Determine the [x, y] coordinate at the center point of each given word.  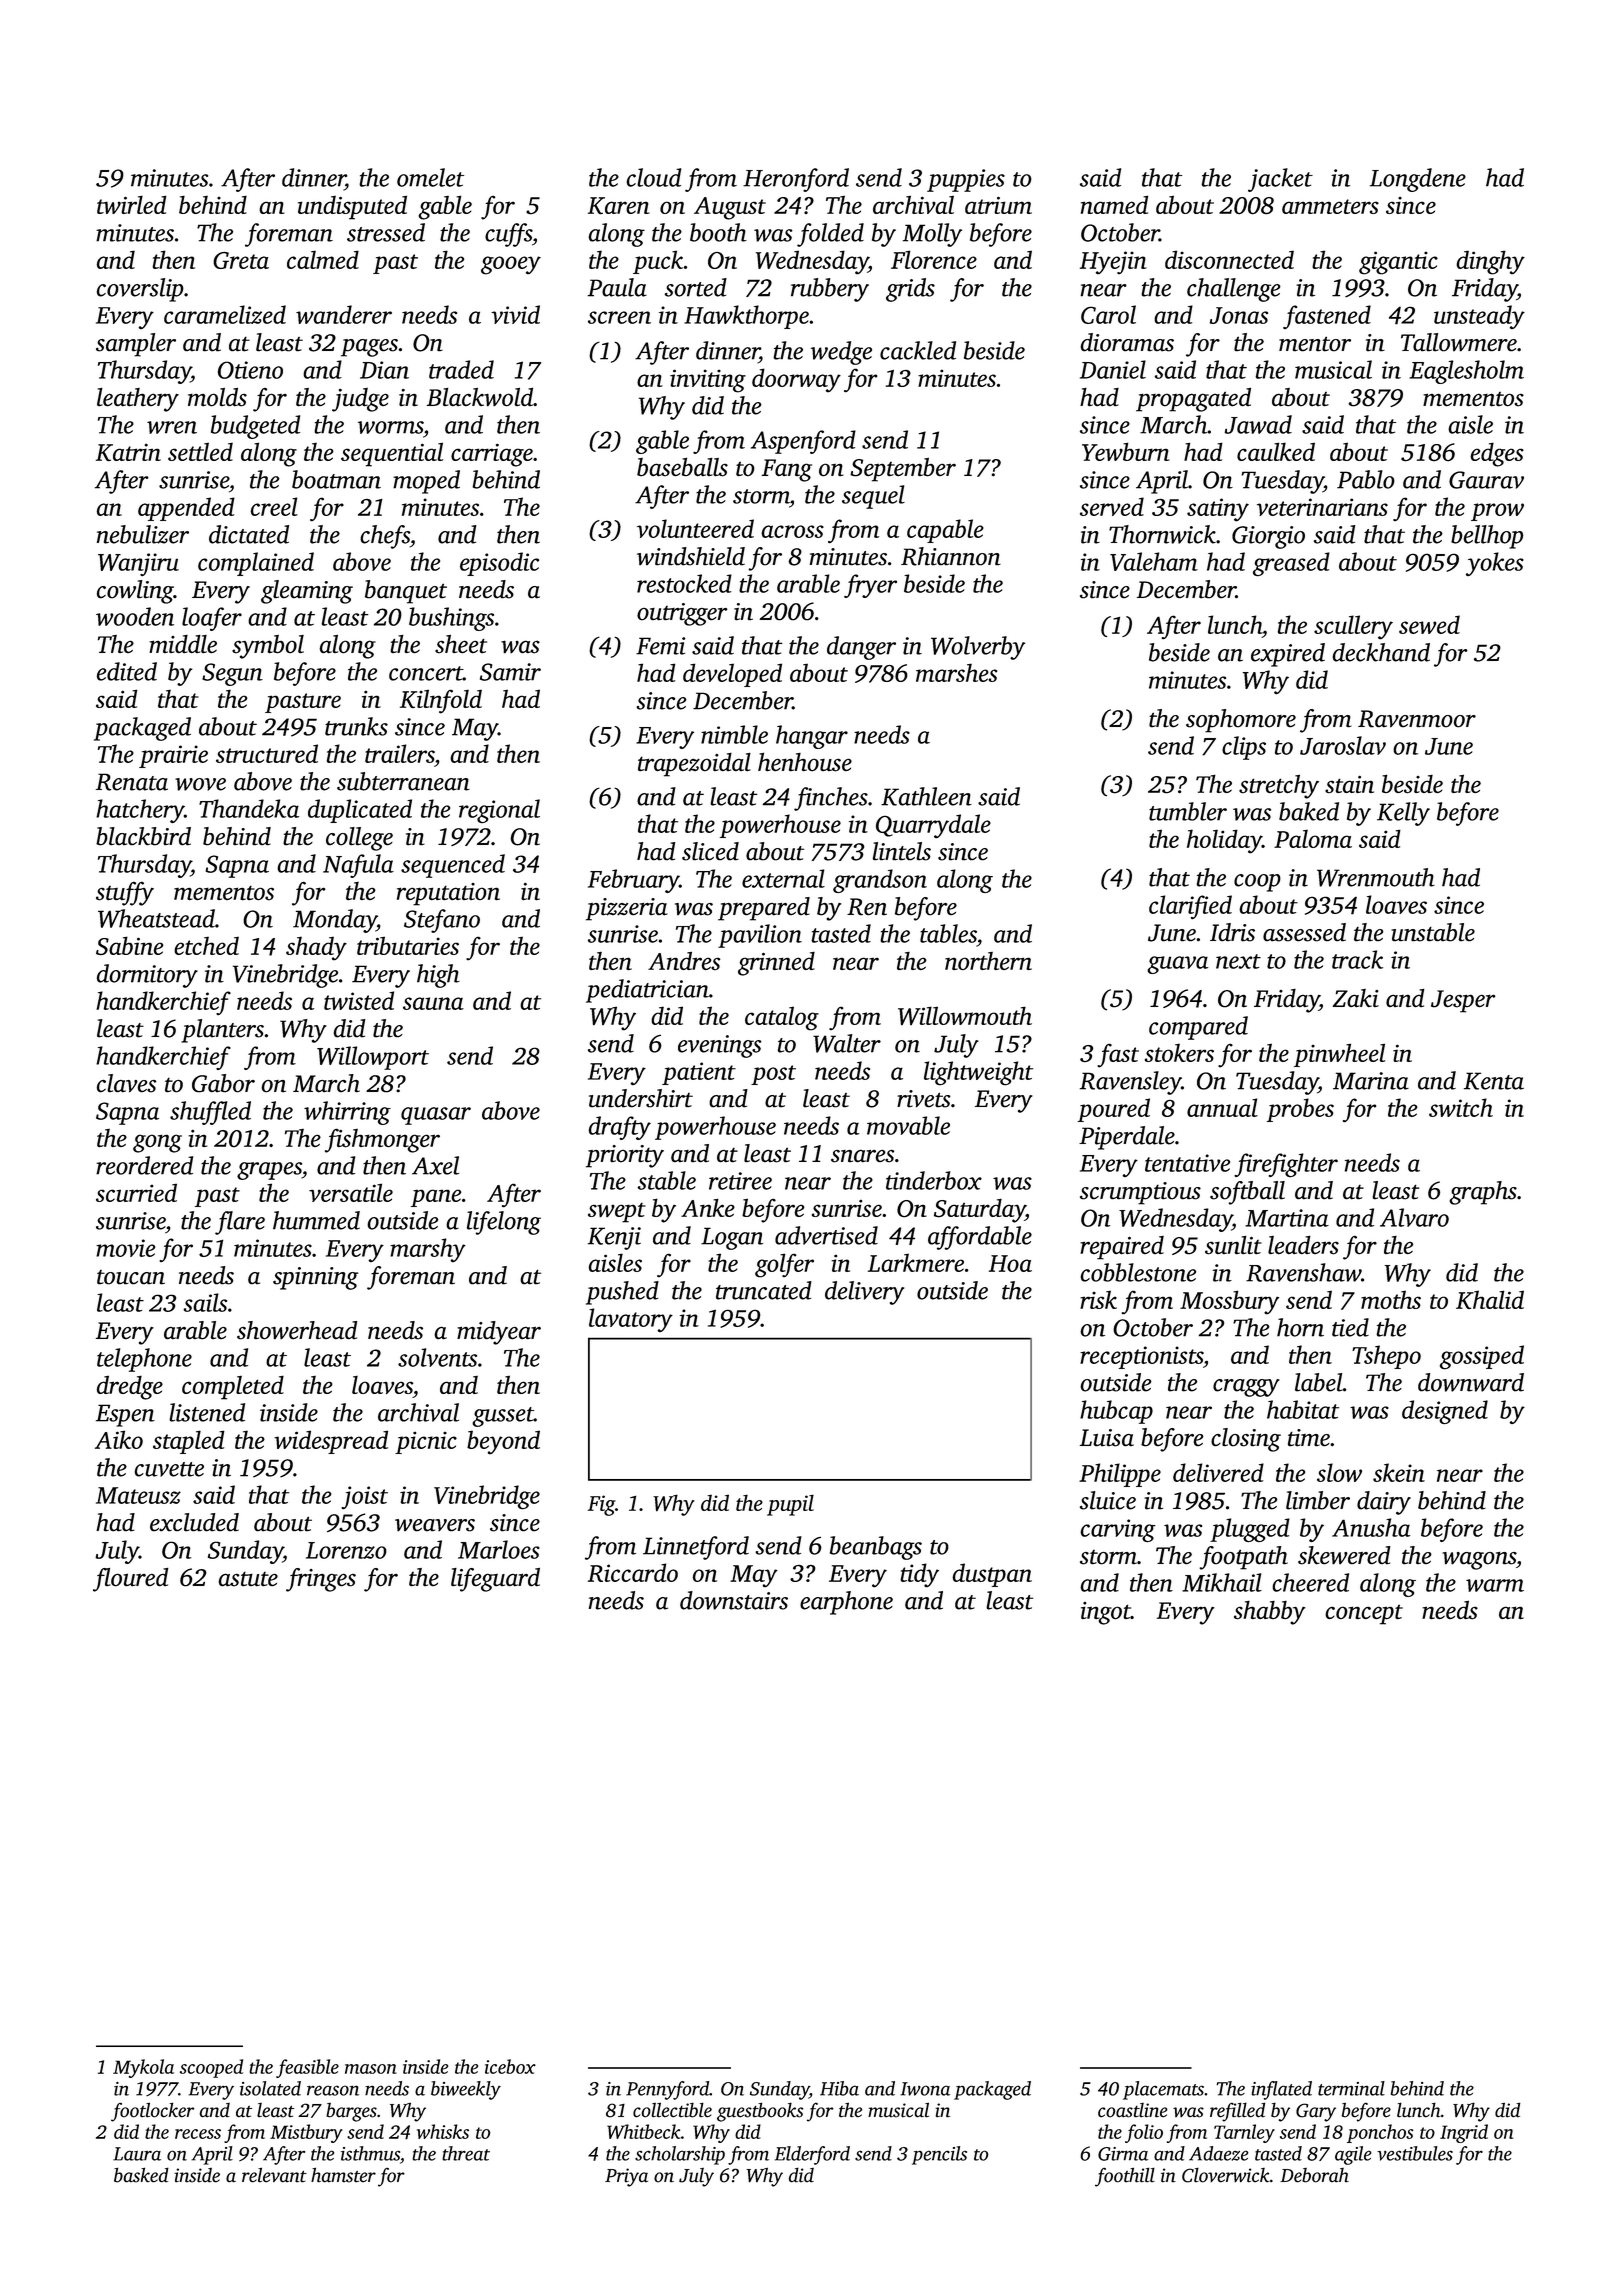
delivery [864, 1293]
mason [371, 2069]
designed [1445, 1412]
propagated [1193, 400]
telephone [144, 1360]
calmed [323, 259]
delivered [1218, 1472]
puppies [966, 180]
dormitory [147, 976]
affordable [980, 1238]
